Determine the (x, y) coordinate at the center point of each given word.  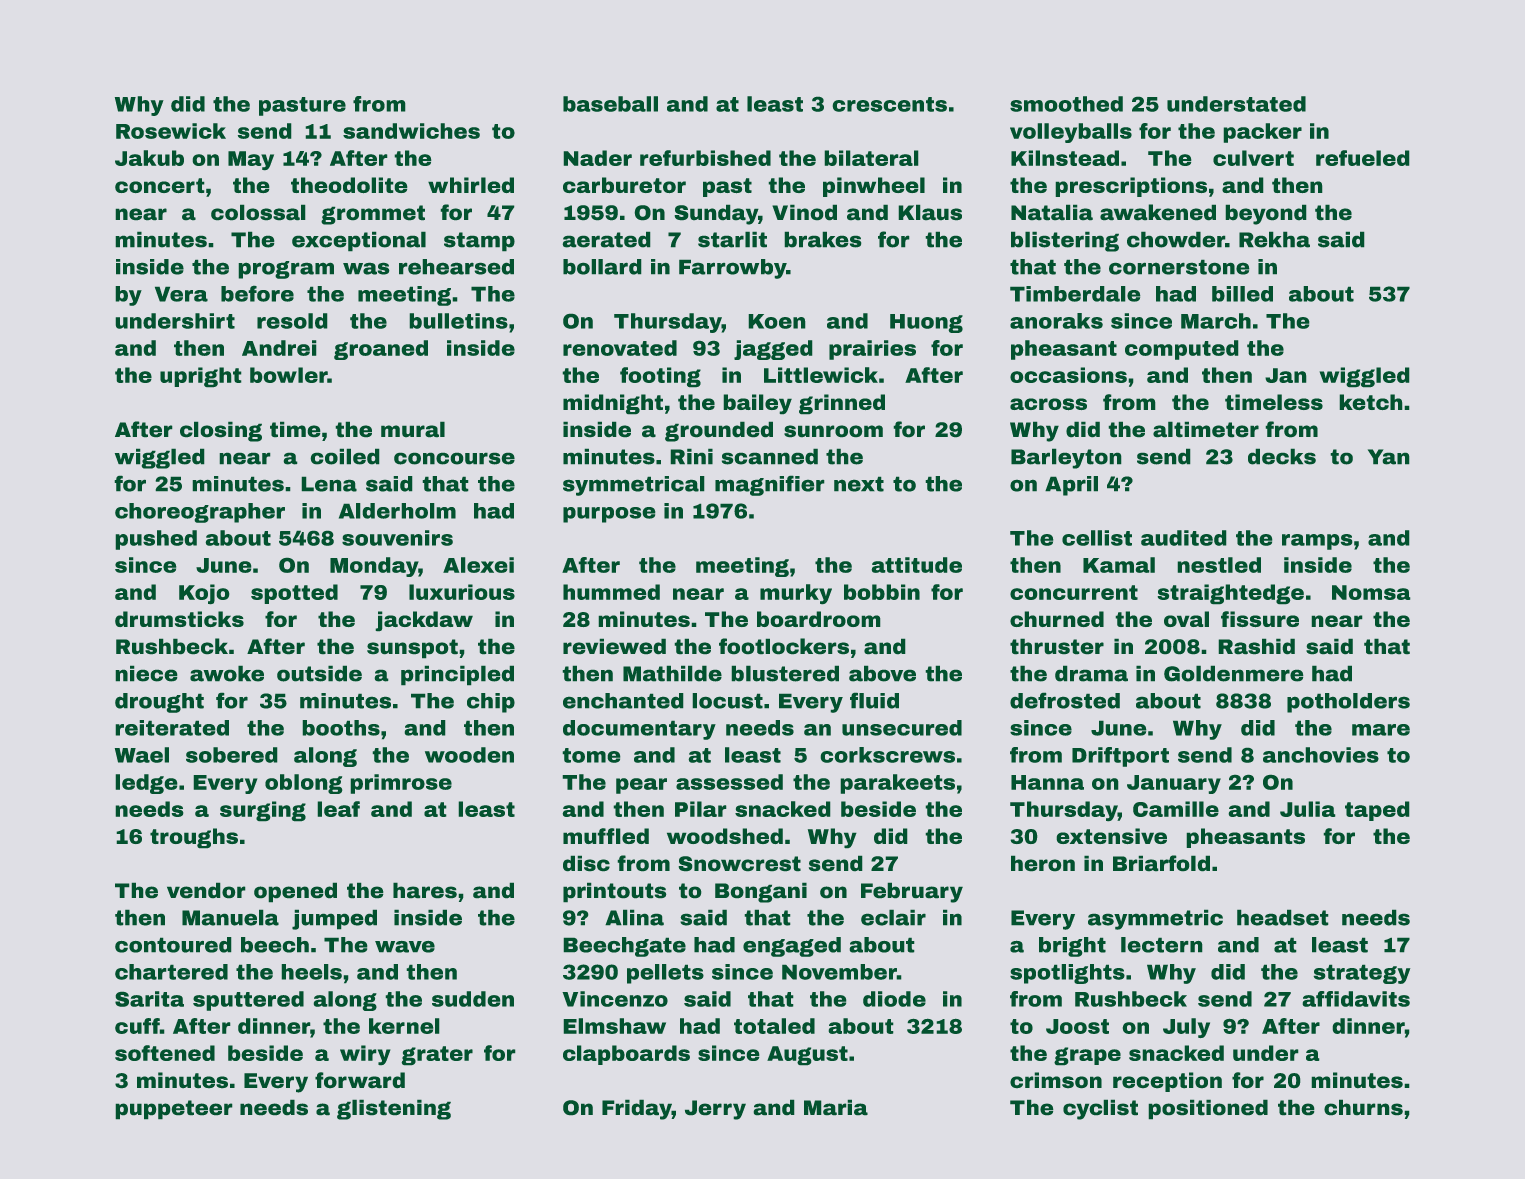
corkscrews (888, 755)
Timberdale (1075, 294)
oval (1186, 619)
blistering (1065, 242)
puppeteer (174, 1109)
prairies (872, 350)
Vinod (804, 212)
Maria (836, 1107)
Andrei (279, 348)
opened (295, 892)
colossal (258, 212)
